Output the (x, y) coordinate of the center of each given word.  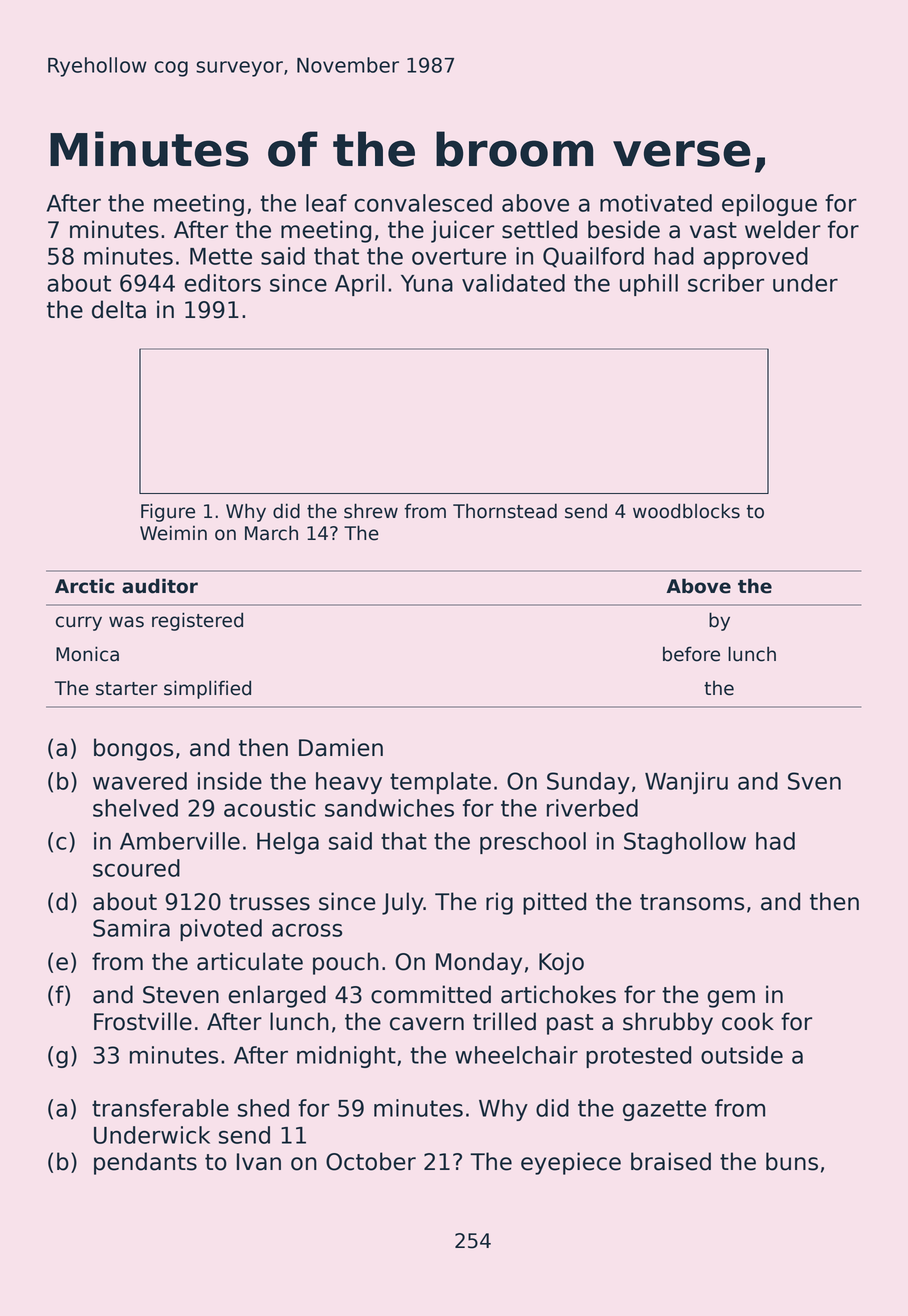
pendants (145, 1163)
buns (792, 1161)
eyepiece (571, 1163)
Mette (221, 256)
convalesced (423, 203)
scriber (726, 283)
